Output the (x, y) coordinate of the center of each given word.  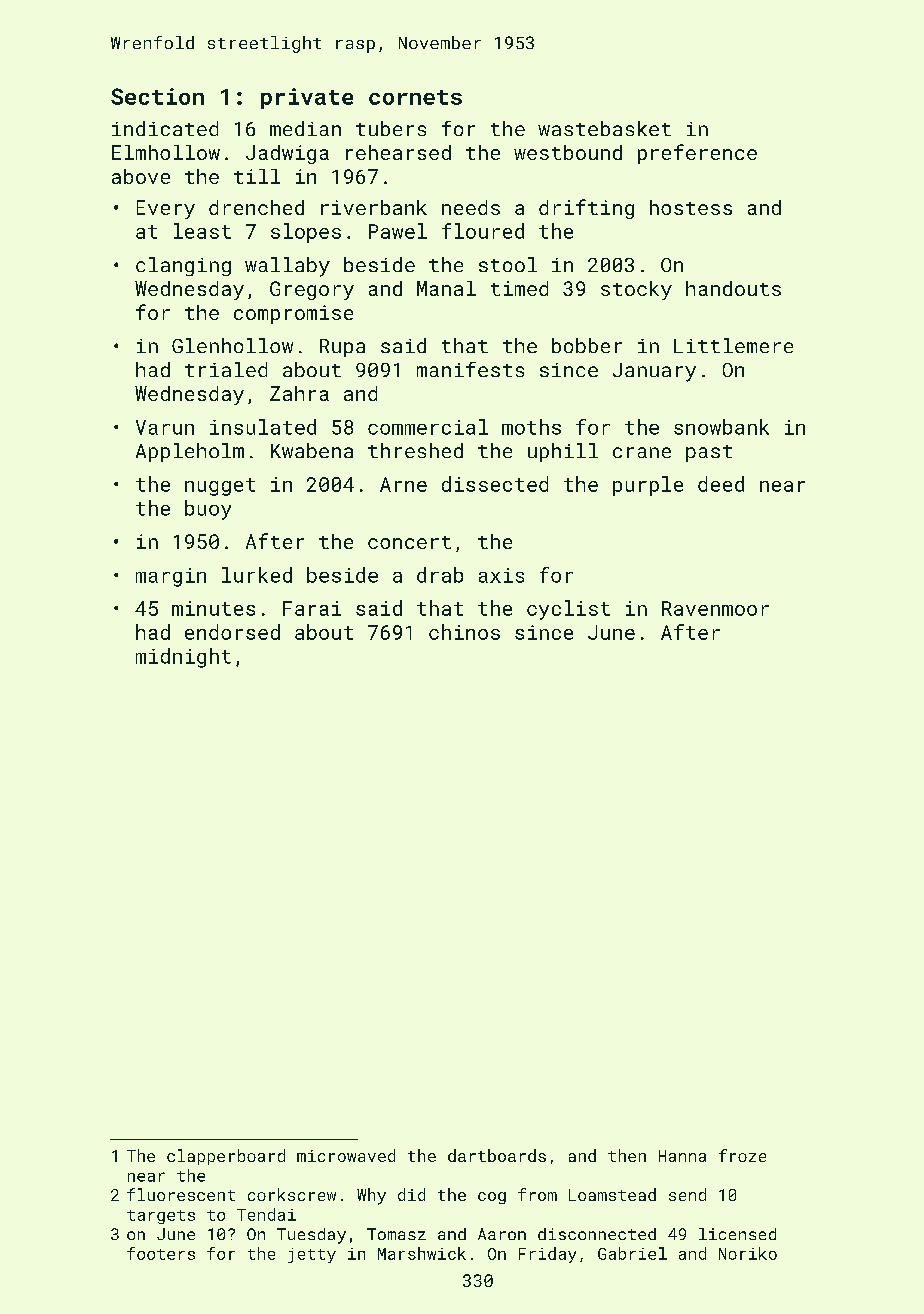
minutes (213, 608)
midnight (183, 658)
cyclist (568, 610)
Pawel (398, 231)
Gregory (312, 290)
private (307, 98)
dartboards (497, 1155)
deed (721, 484)
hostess (691, 207)
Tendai (266, 1214)
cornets (415, 97)
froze (742, 1155)
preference (697, 154)
